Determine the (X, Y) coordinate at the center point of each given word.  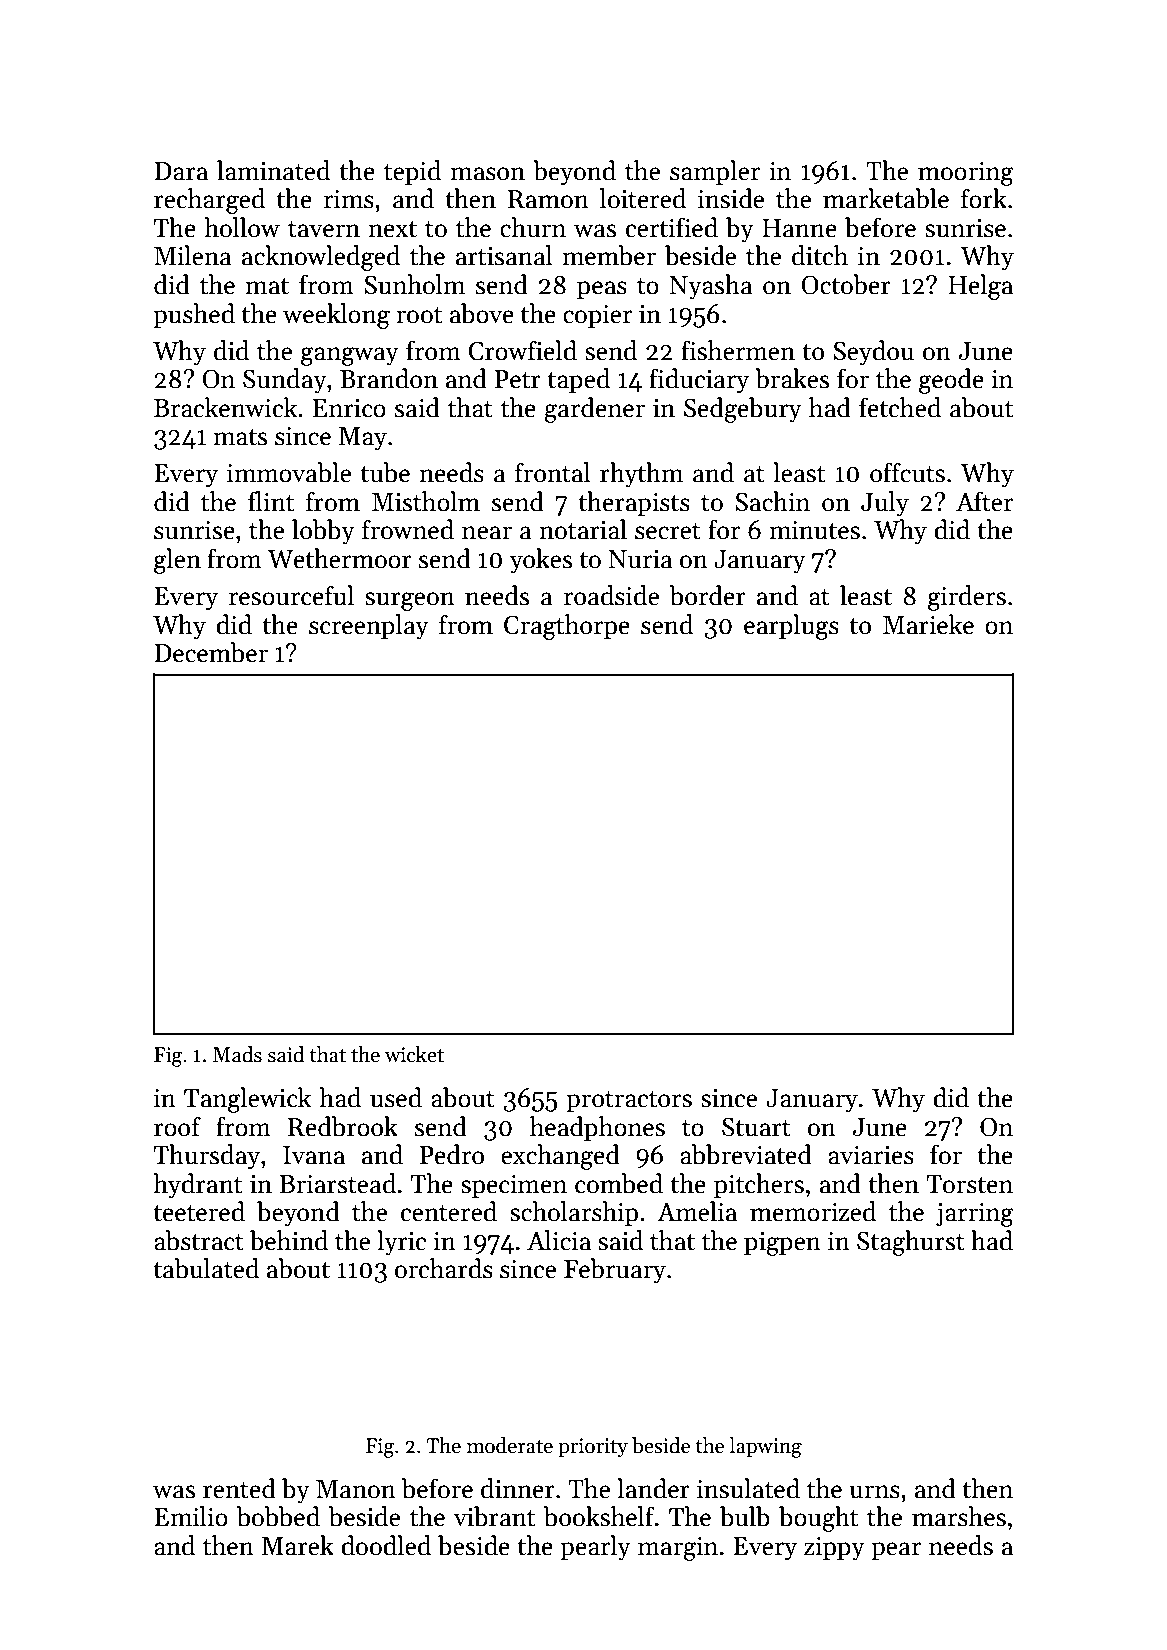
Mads (237, 1054)
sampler (715, 172)
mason (487, 174)
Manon (356, 1489)
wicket (414, 1054)
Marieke (928, 624)
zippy (834, 1549)
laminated (273, 170)
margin (678, 1549)
